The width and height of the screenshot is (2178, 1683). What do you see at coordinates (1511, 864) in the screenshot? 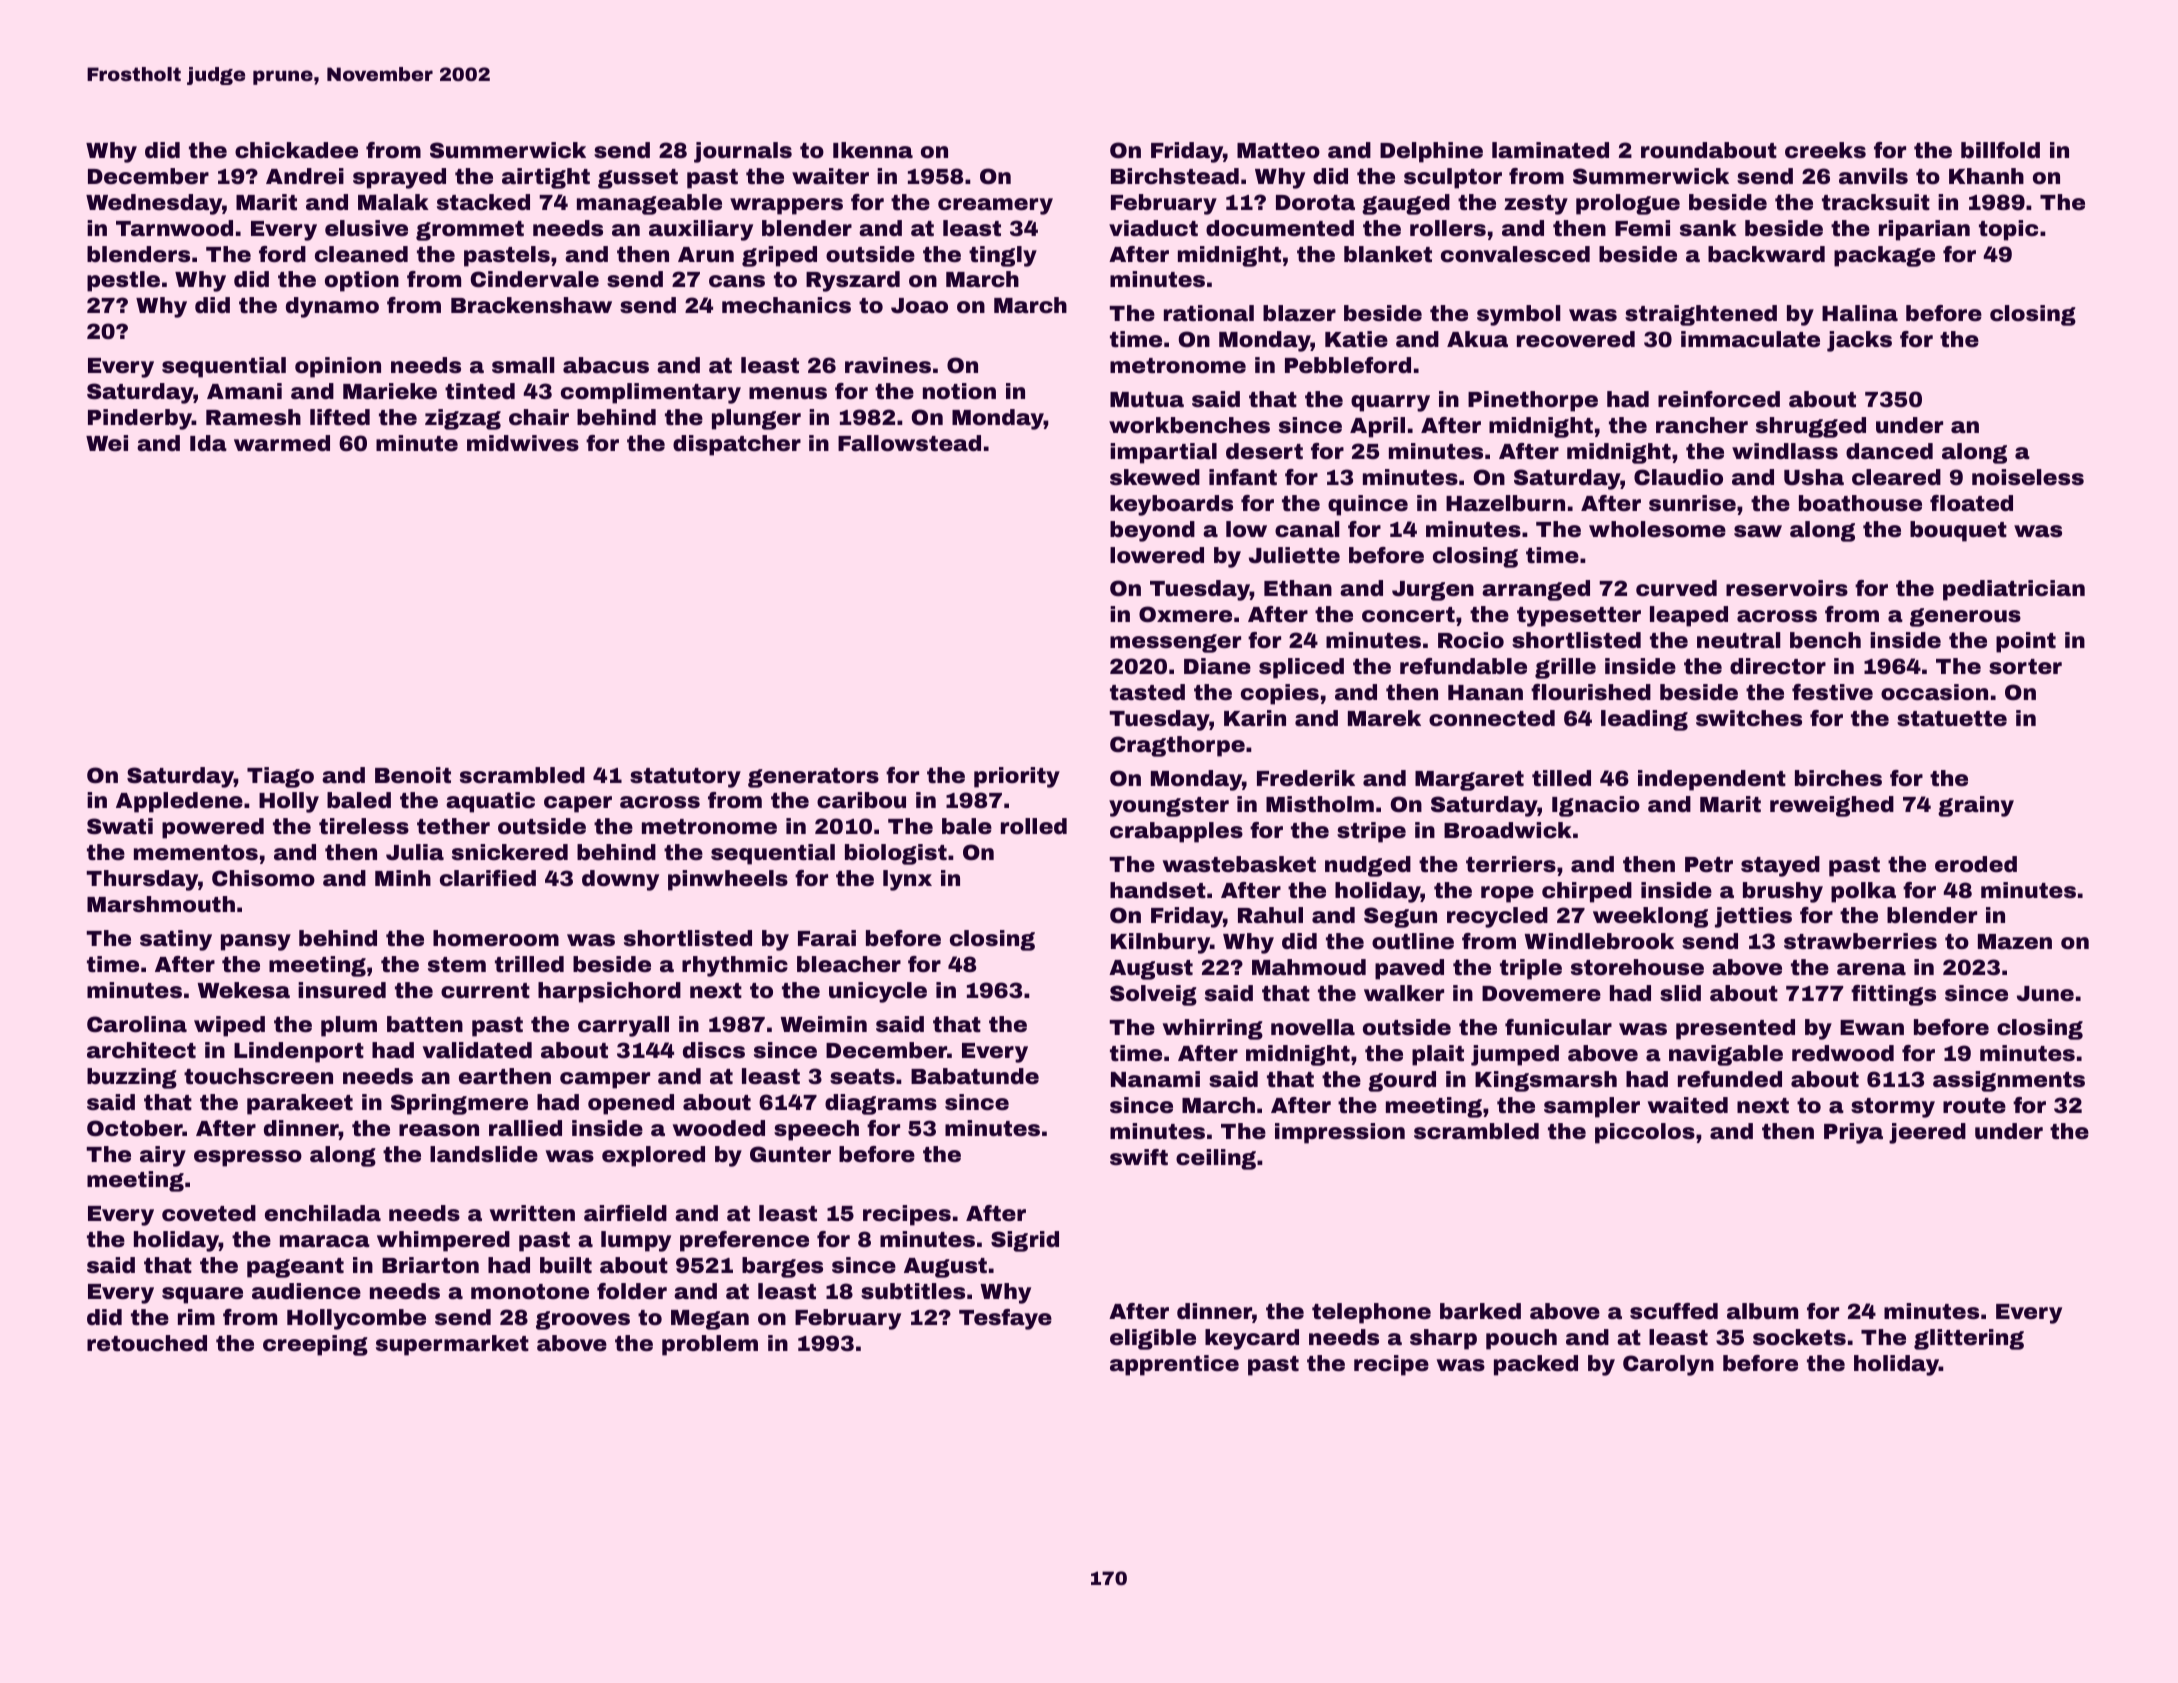
I see `terriers` at bounding box center [1511, 864].
